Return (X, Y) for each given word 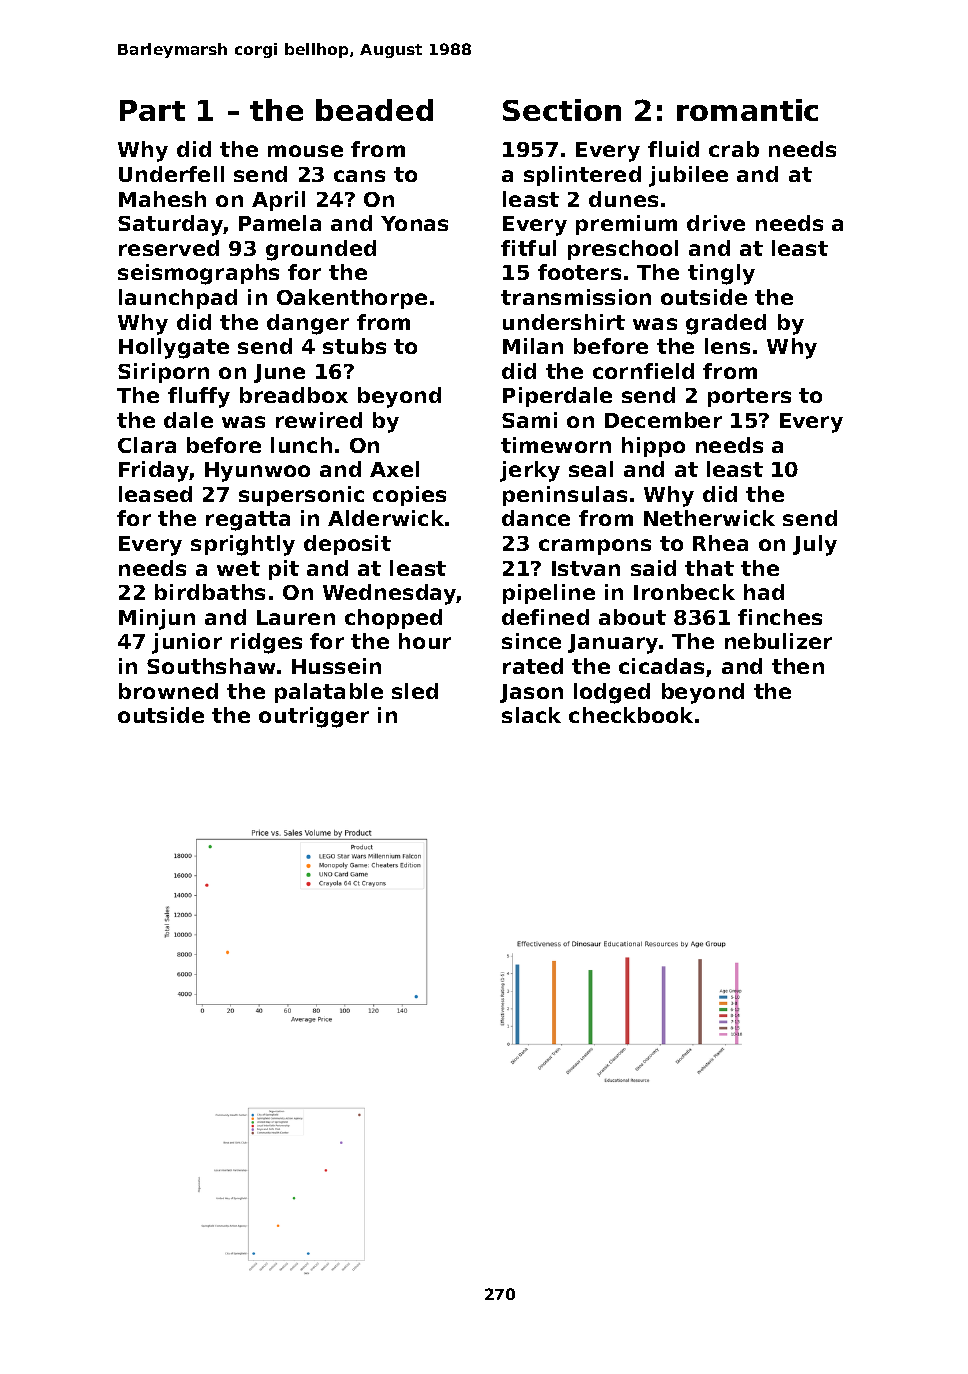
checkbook (631, 715)
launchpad (178, 299)
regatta (248, 521)
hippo (653, 447)
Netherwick (709, 518)
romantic (747, 110)
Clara (147, 445)
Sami (529, 420)
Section (562, 110)
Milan (533, 346)
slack (531, 715)
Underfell (171, 174)
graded (726, 324)
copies (409, 496)
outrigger (314, 717)
